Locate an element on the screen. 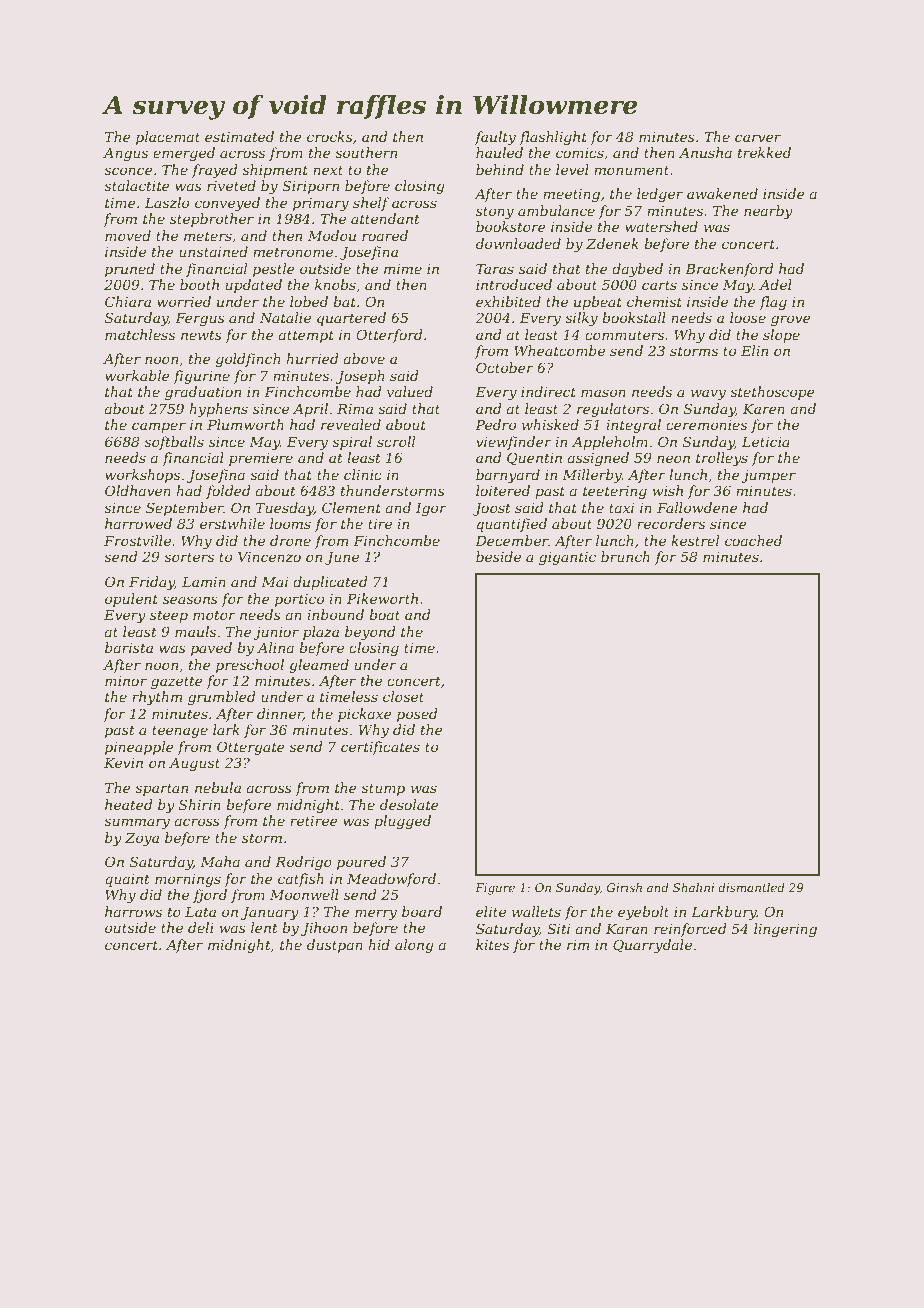  October is located at coordinates (505, 367).
